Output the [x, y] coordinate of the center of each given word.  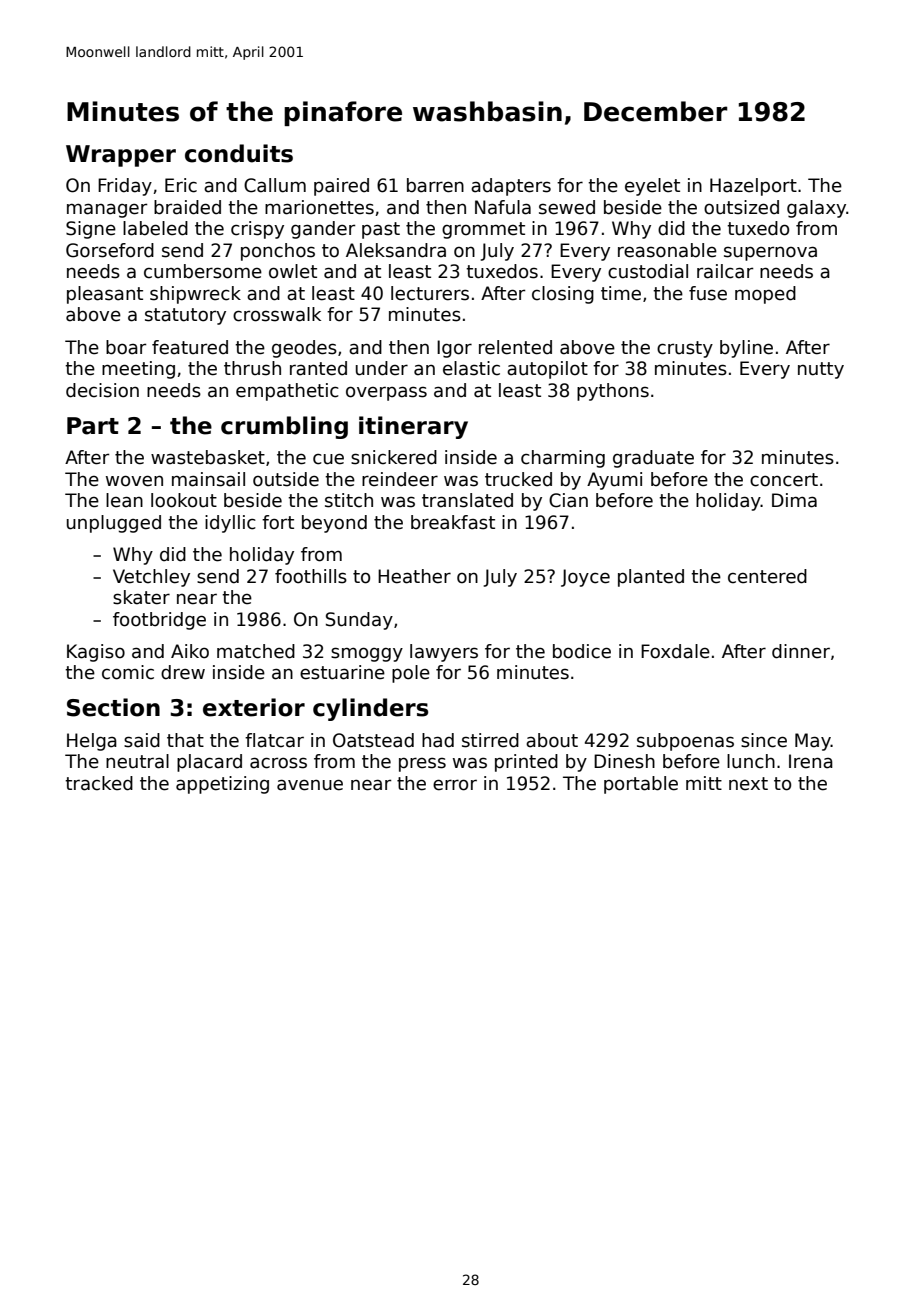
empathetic [287, 392]
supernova [770, 253]
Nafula [503, 207]
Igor [454, 349]
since [764, 740]
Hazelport [753, 187]
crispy [257, 230]
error [455, 785]
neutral [137, 761]
